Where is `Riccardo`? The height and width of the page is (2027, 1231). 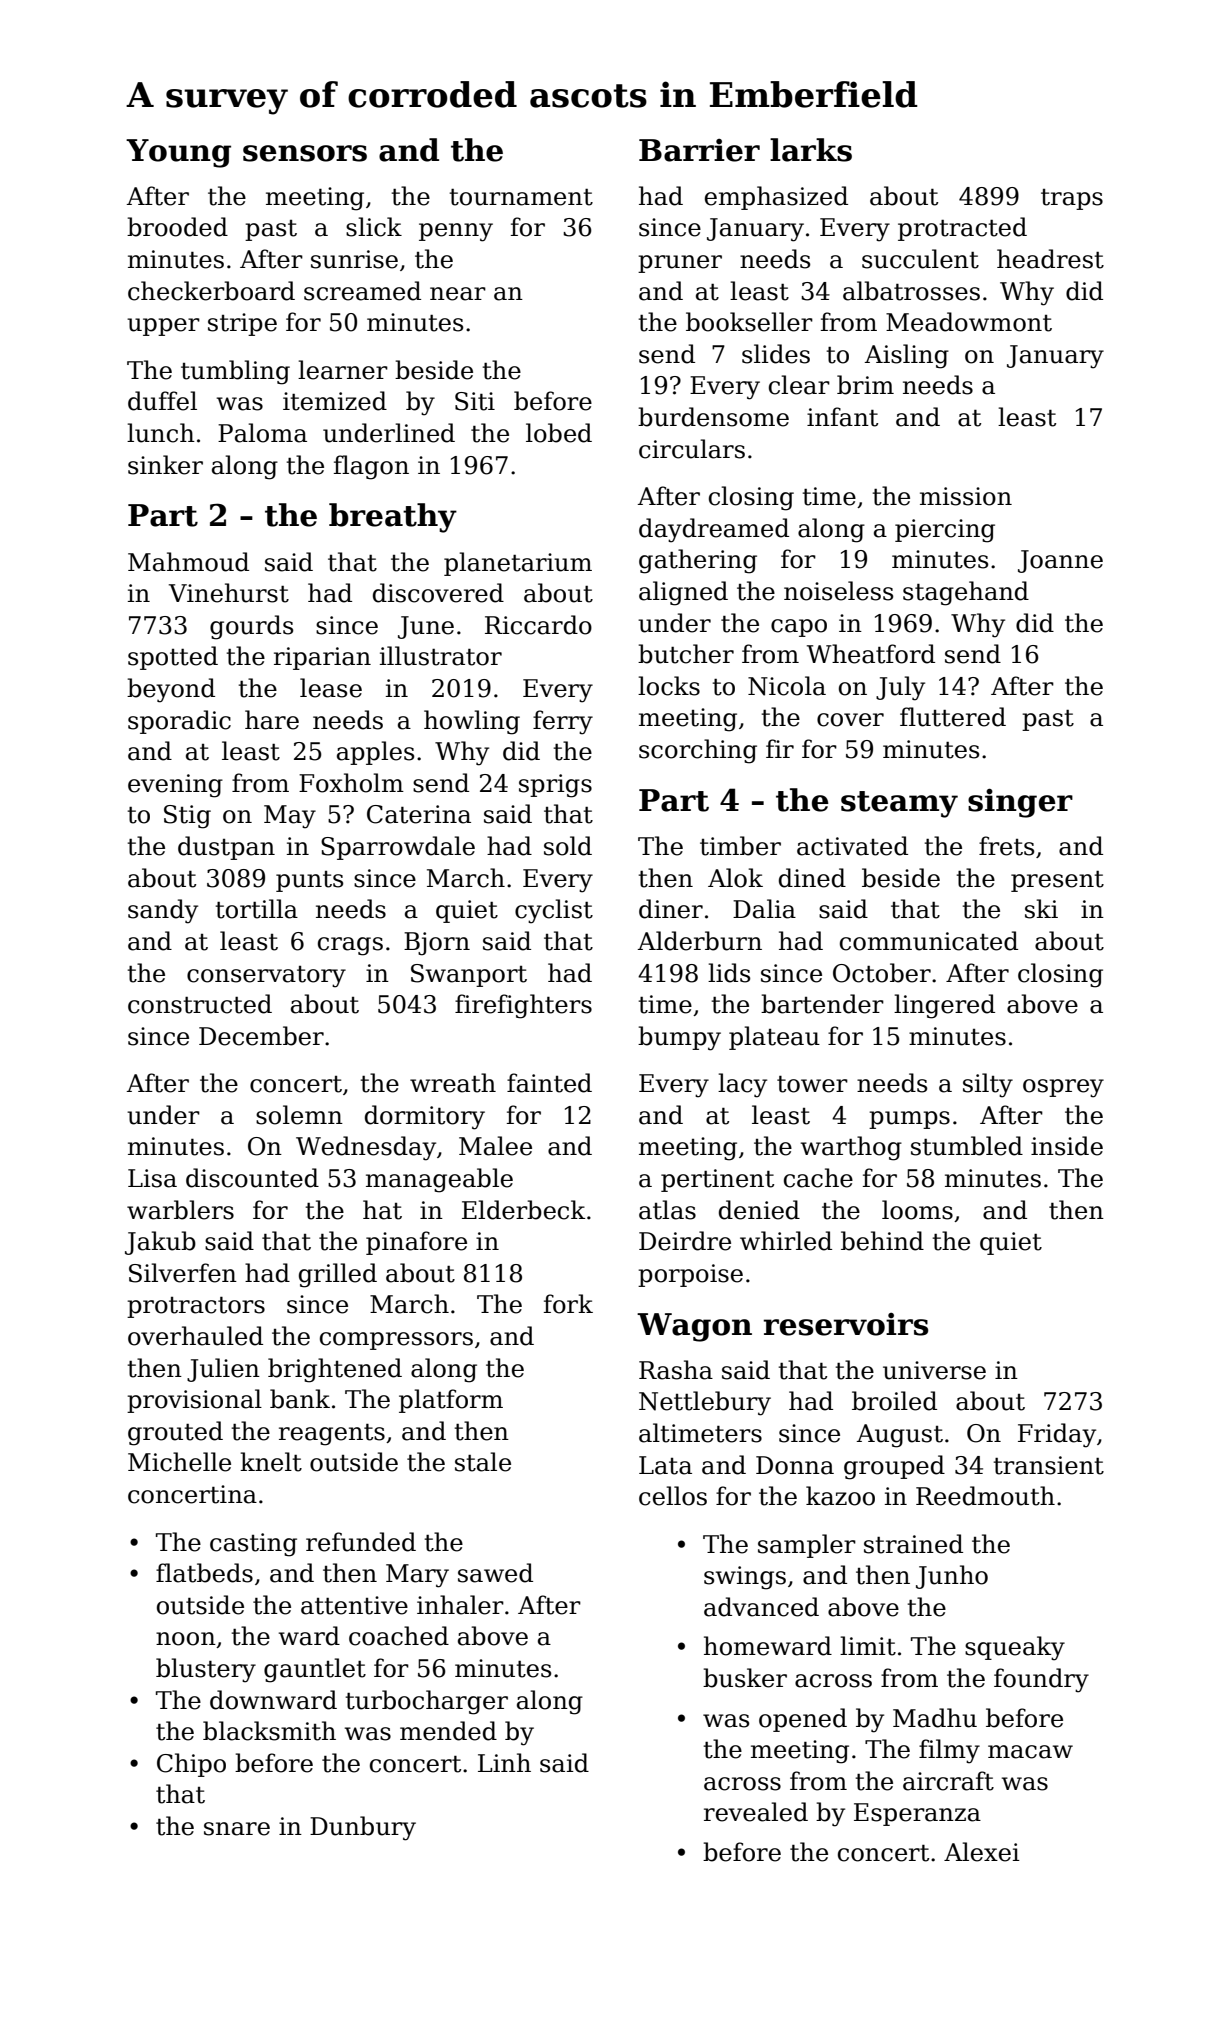 Riccardo is located at coordinates (538, 625).
